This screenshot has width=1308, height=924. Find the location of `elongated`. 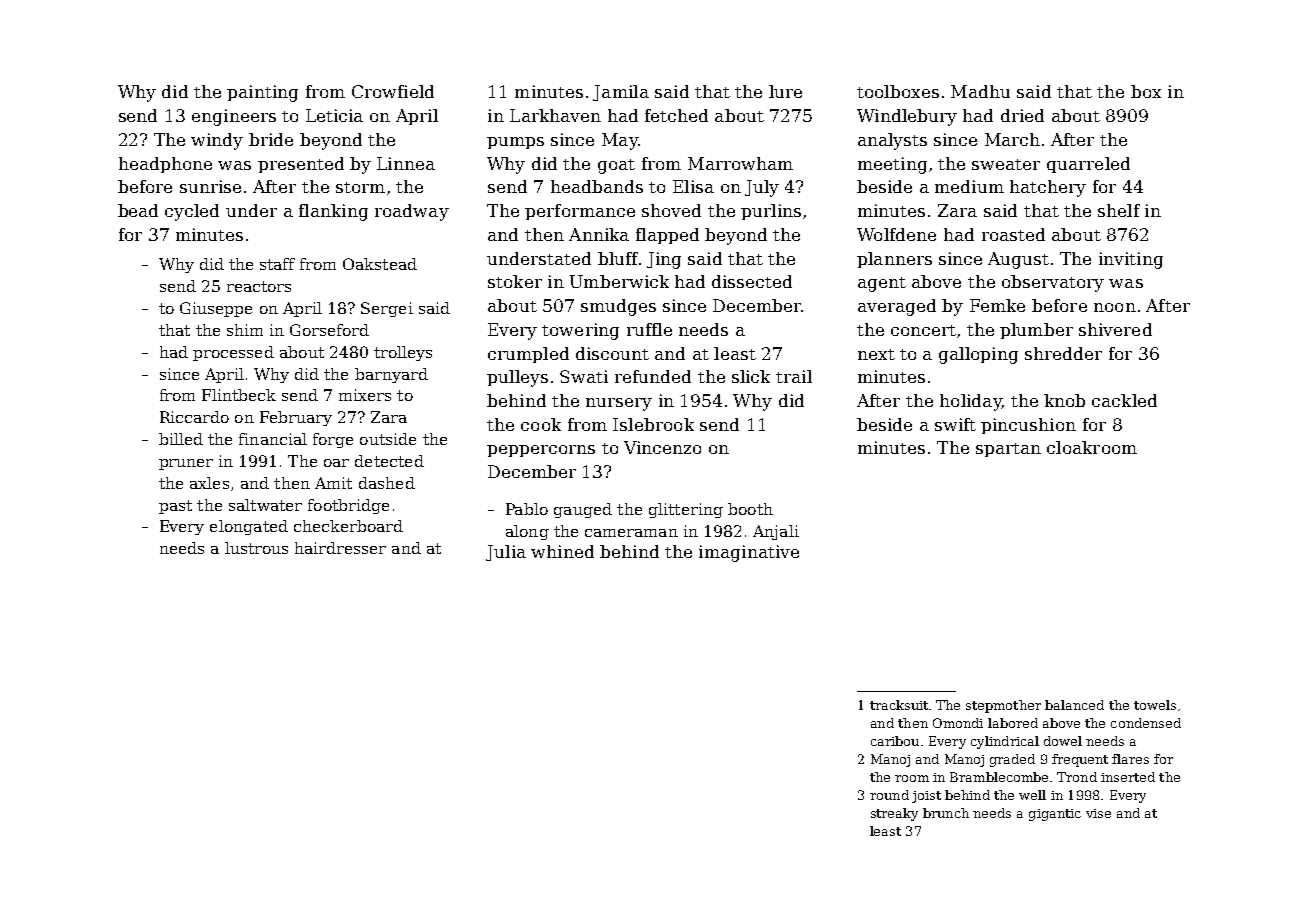

elongated is located at coordinates (249, 527).
